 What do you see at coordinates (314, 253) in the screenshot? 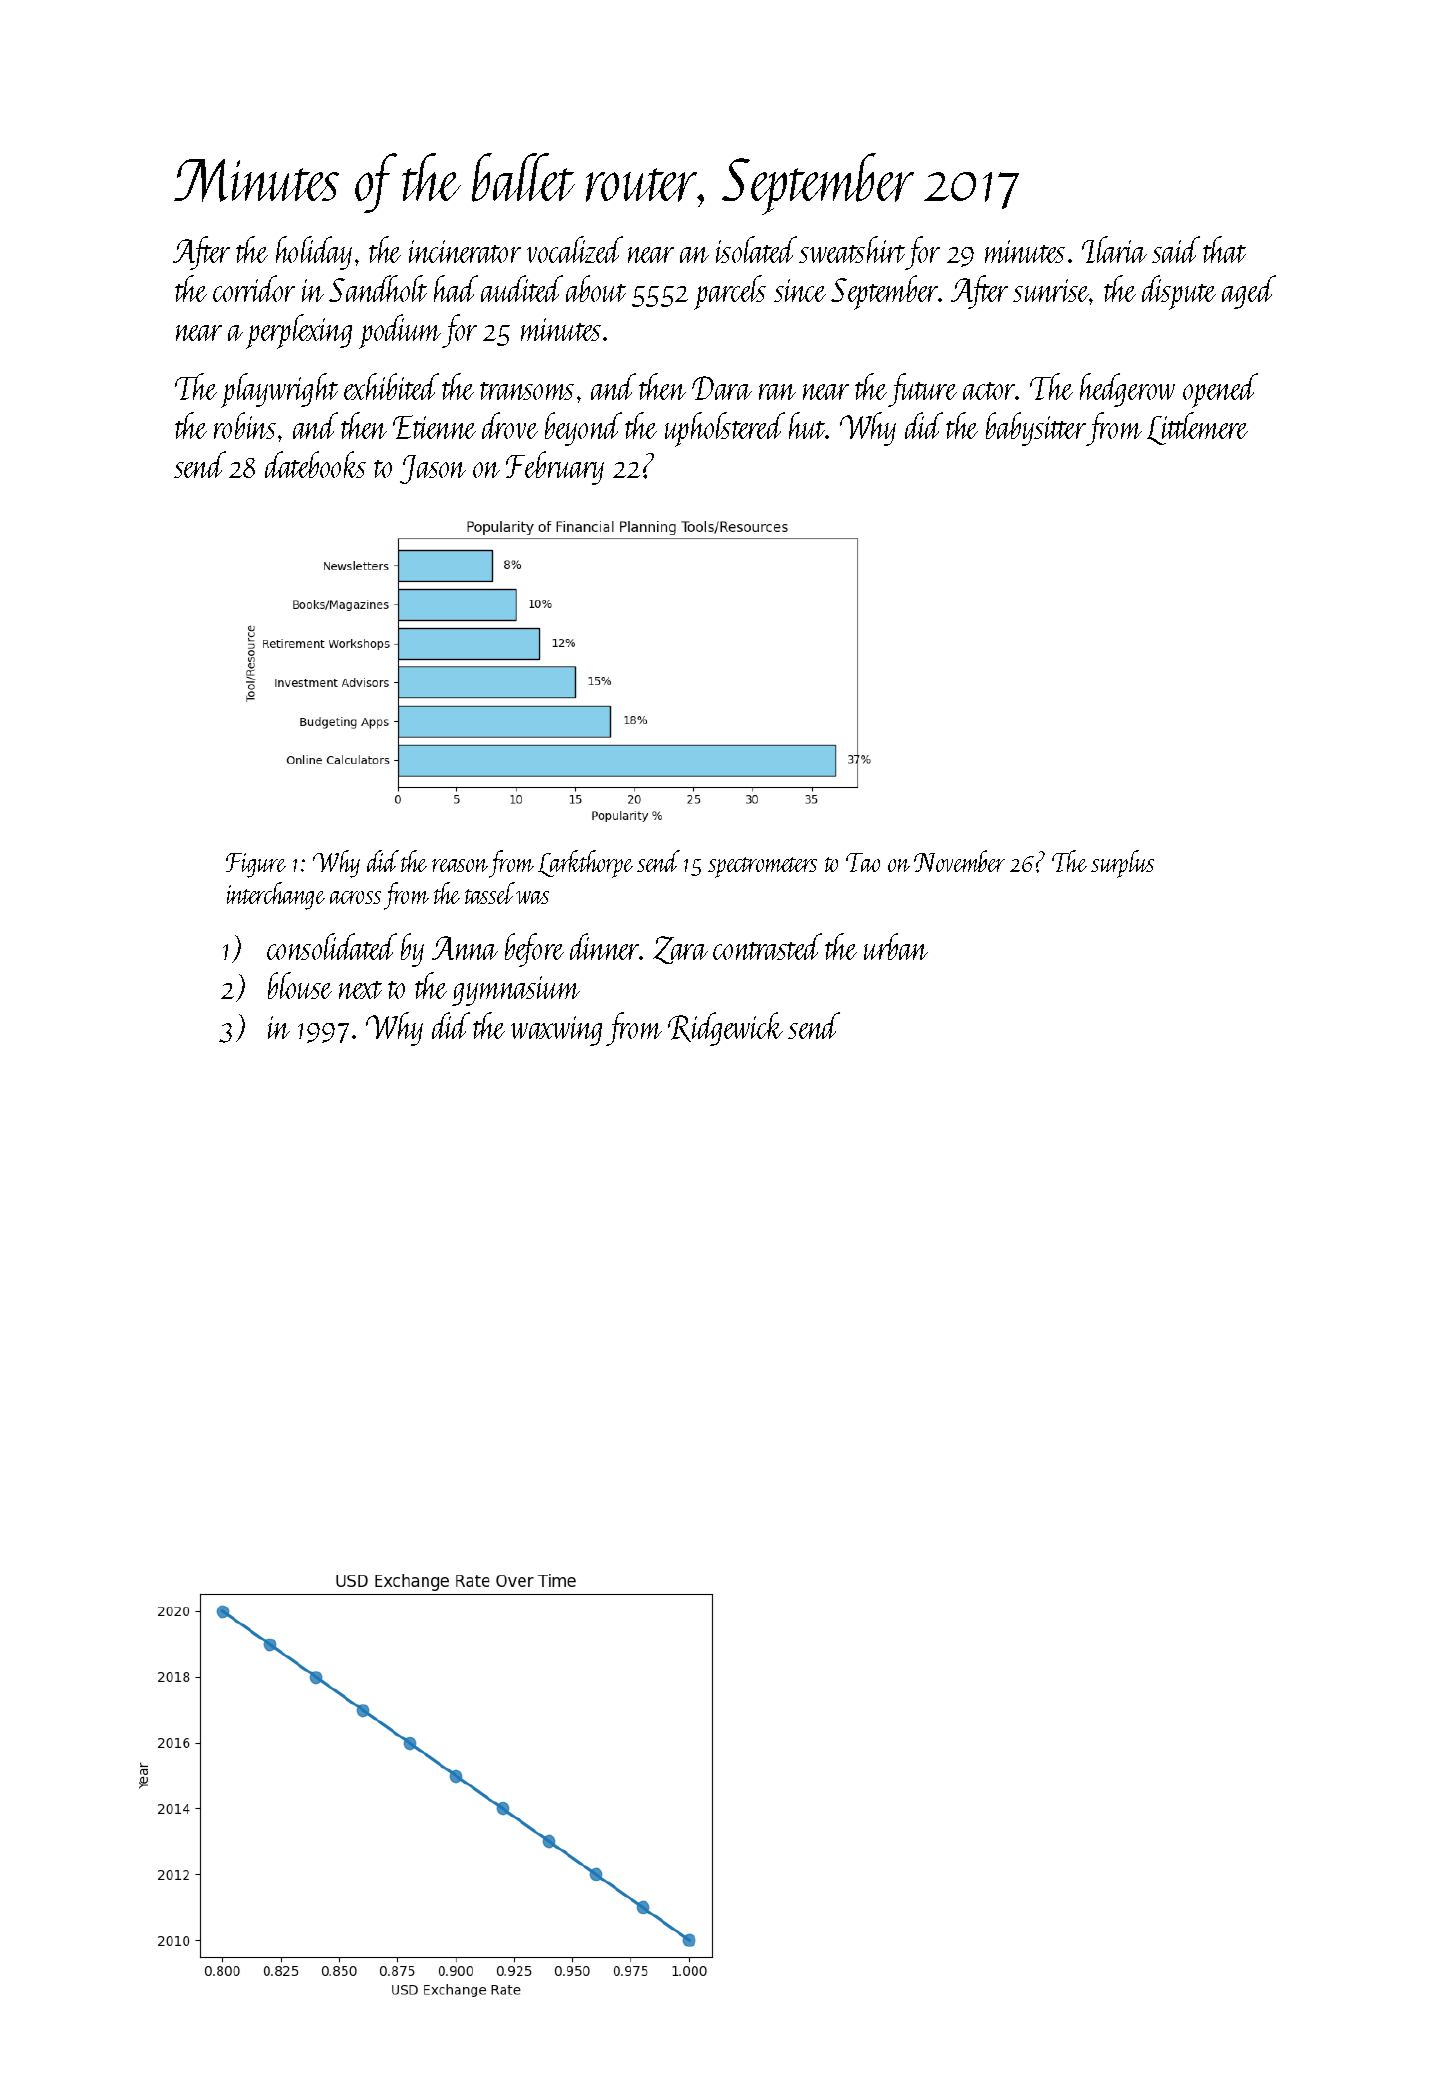
I see `holiday` at bounding box center [314, 253].
